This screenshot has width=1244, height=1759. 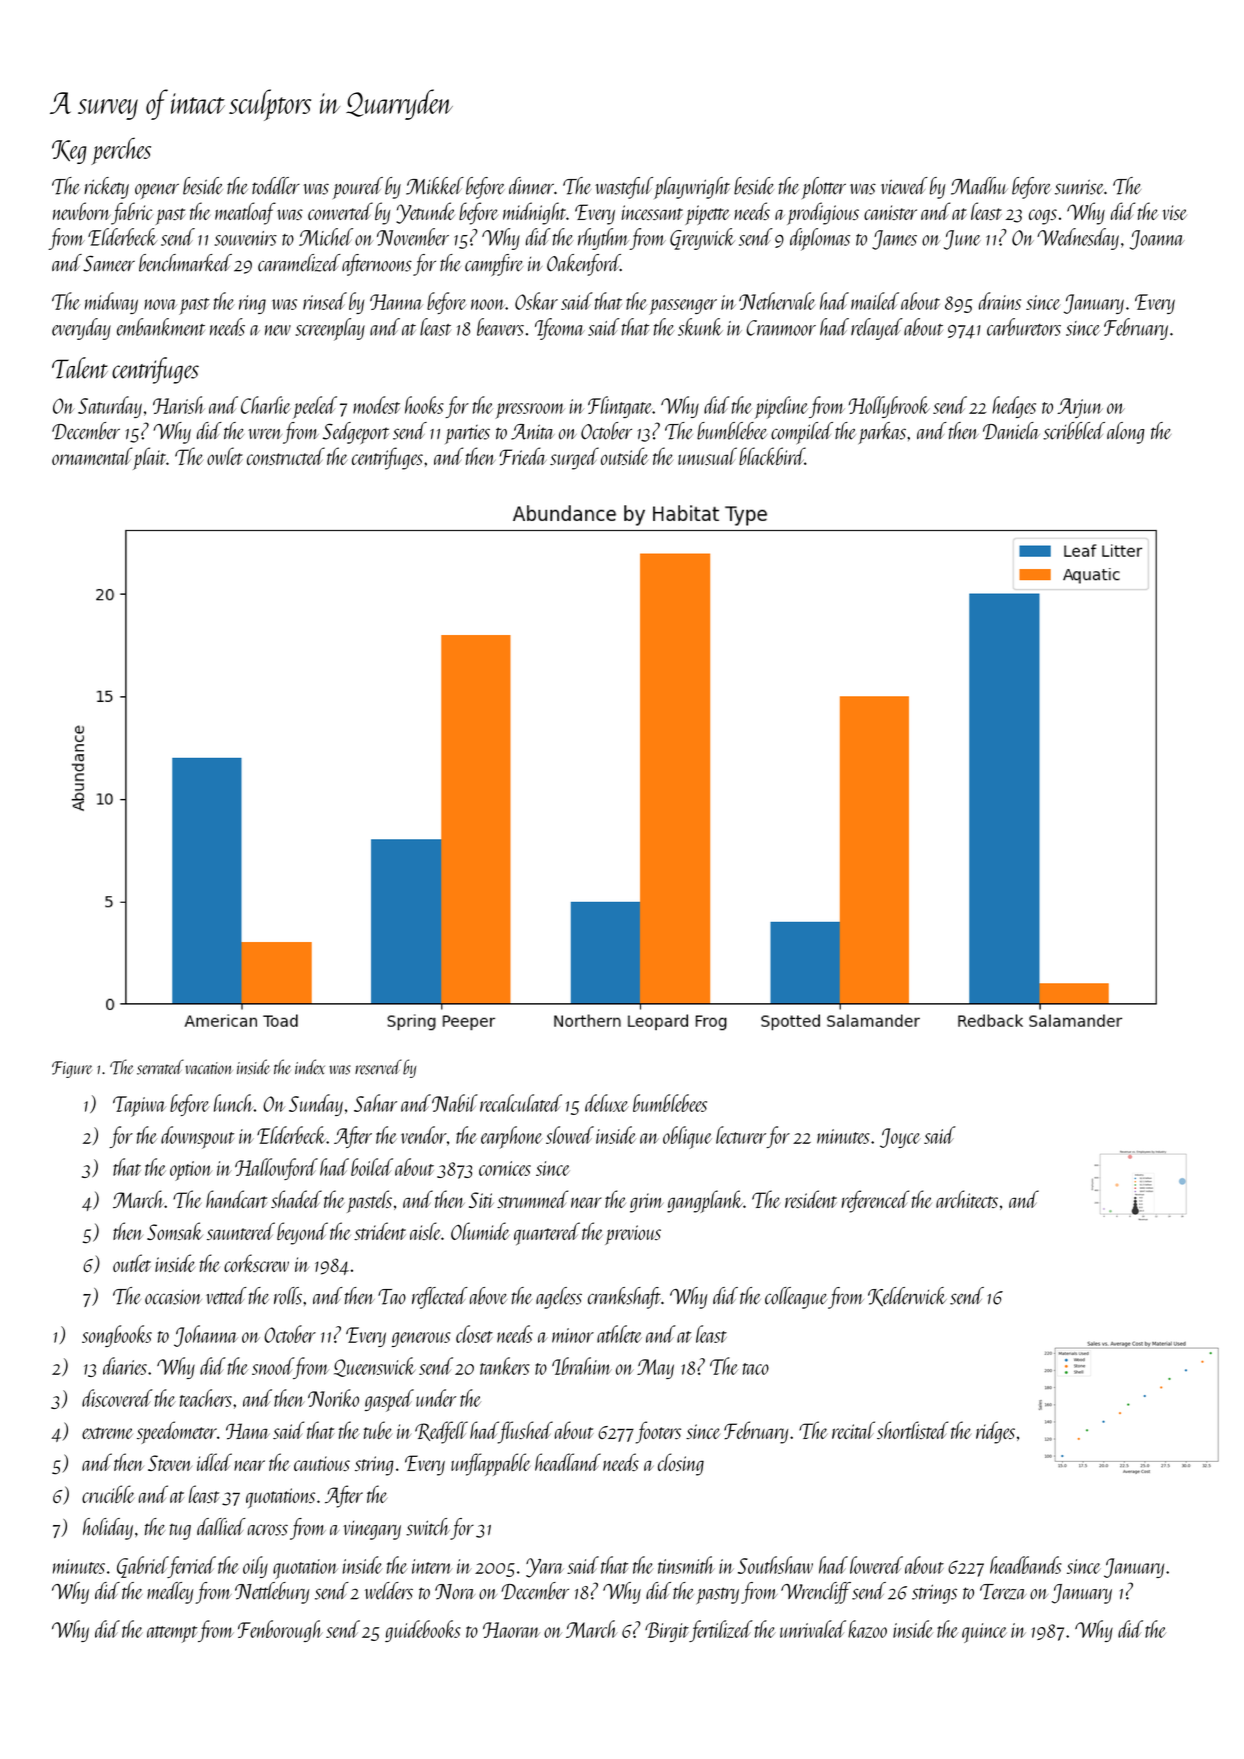 I want to click on vacation, so click(x=209, y=1068).
